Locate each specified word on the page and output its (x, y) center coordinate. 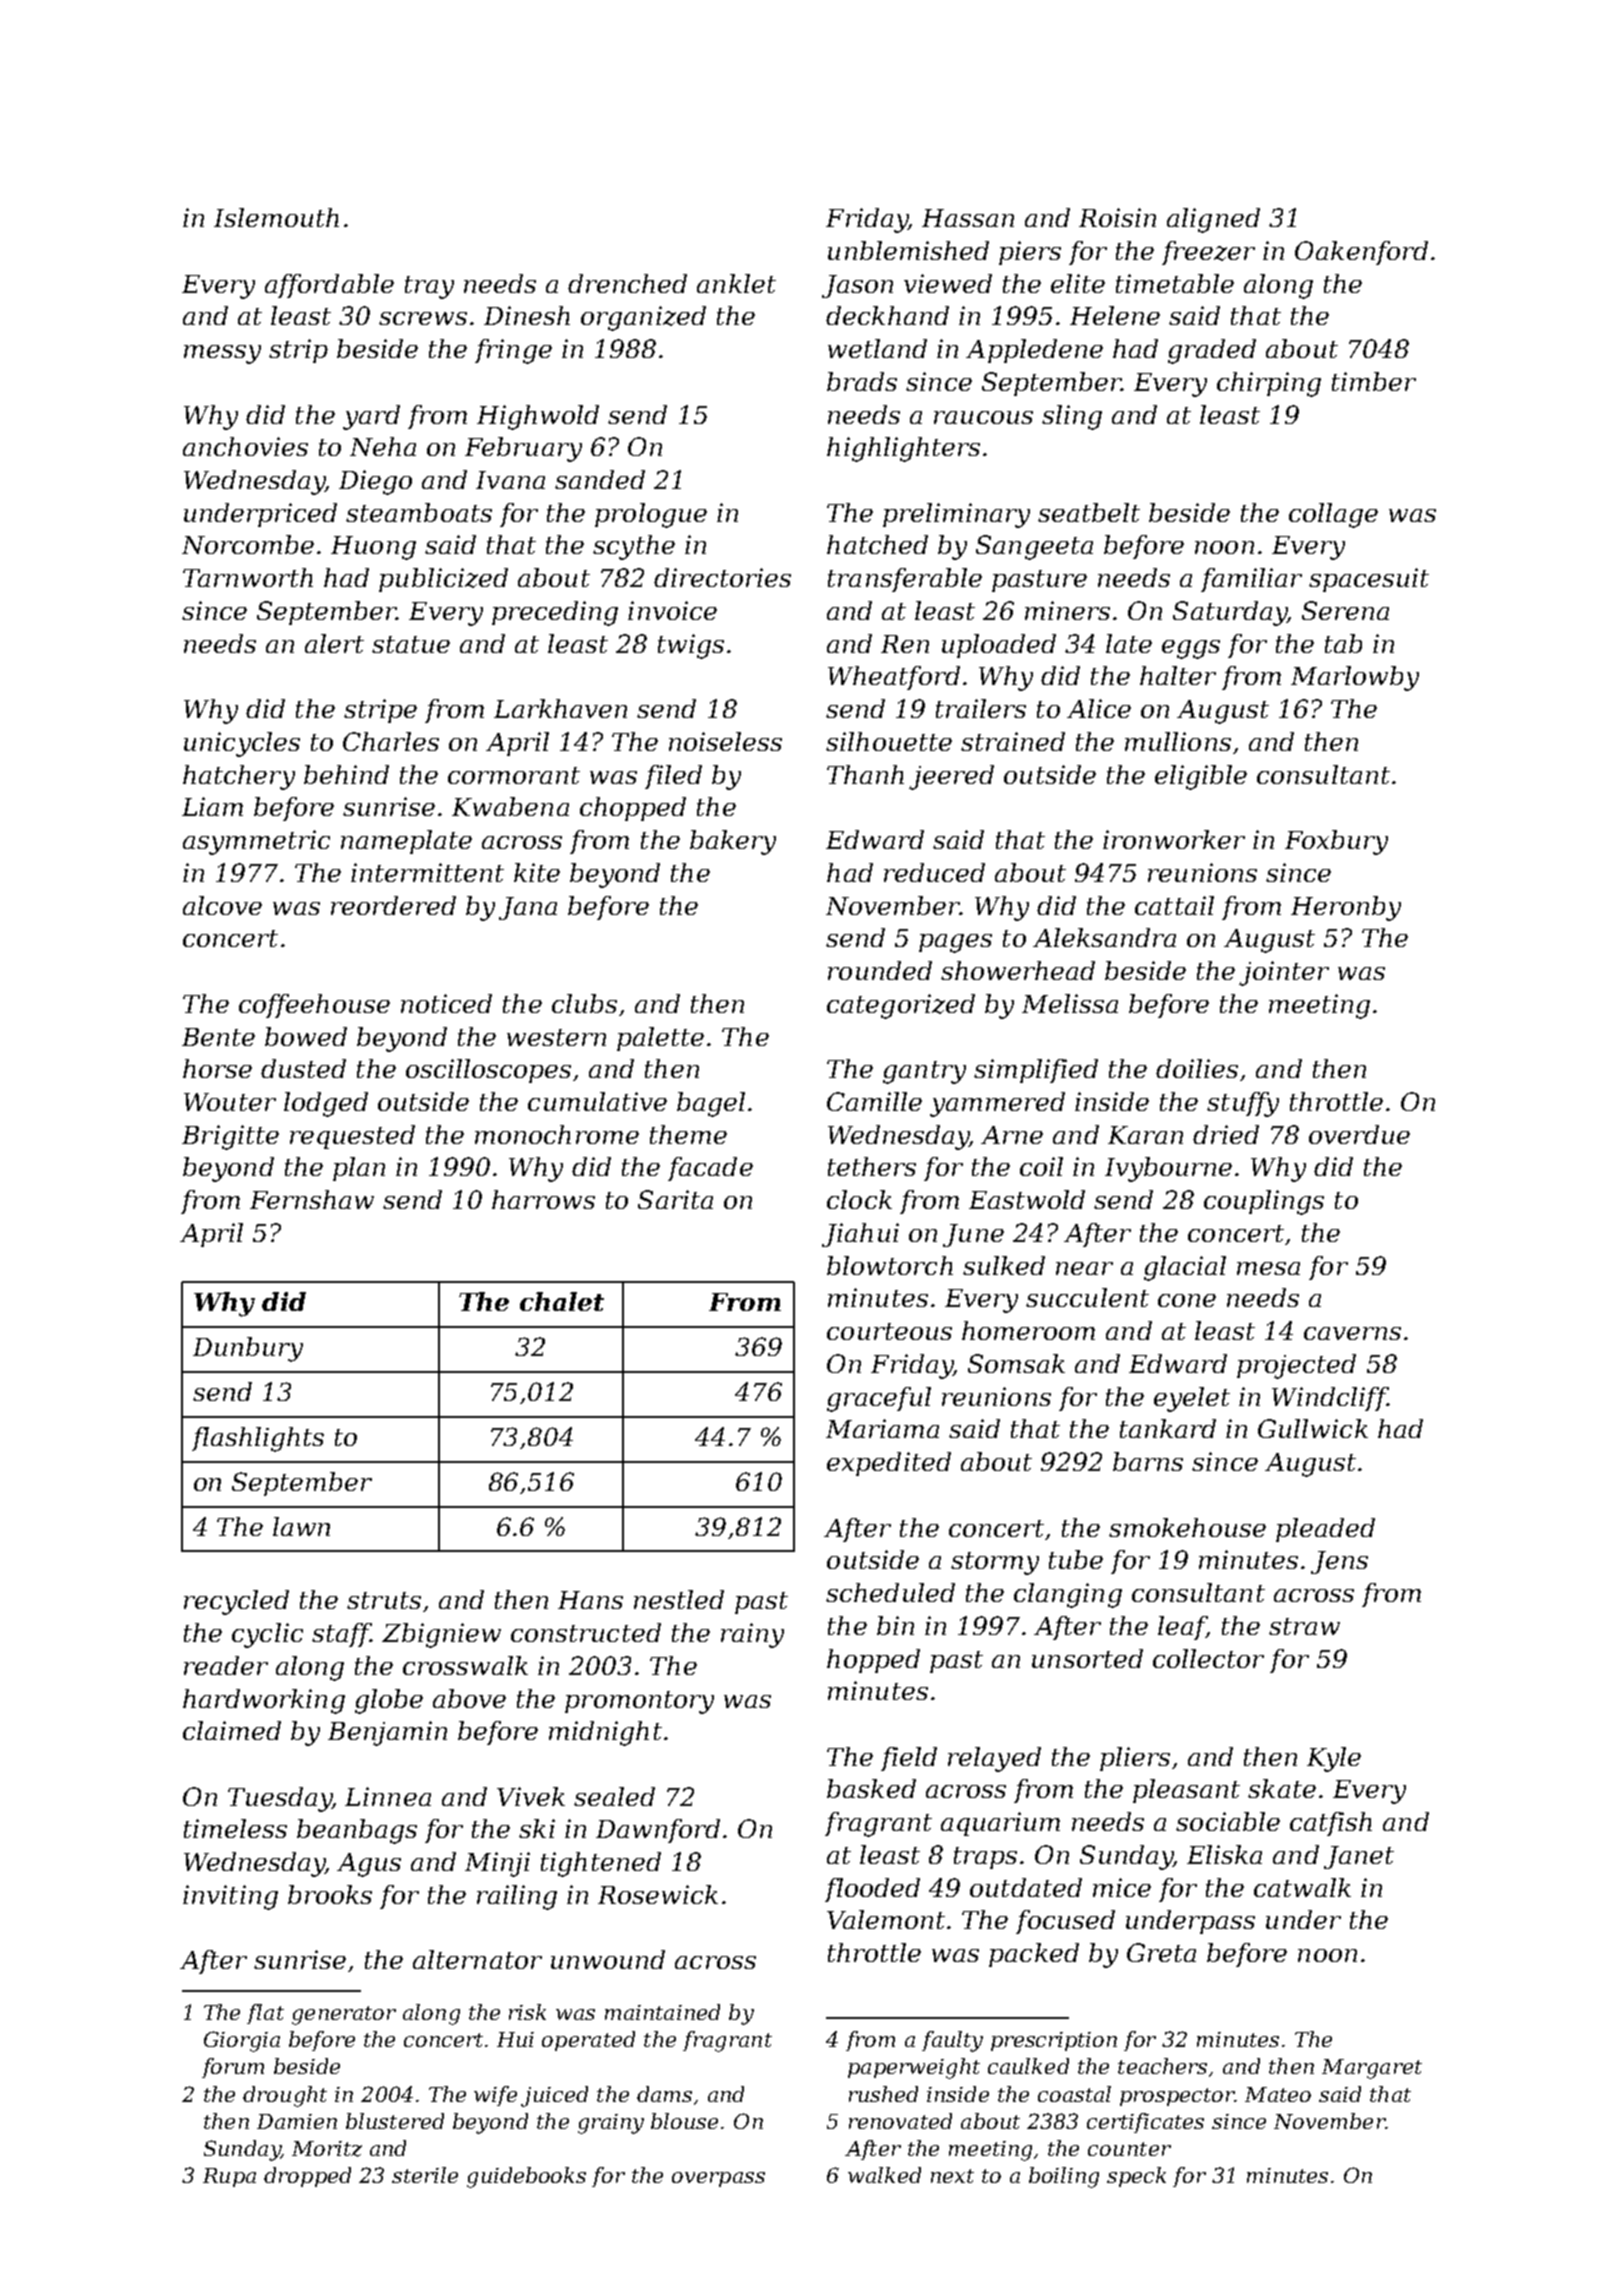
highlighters (903, 449)
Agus (369, 1865)
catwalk (1302, 1887)
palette (660, 1039)
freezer (1208, 253)
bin (895, 1625)
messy (222, 354)
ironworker (1174, 839)
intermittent (427, 872)
